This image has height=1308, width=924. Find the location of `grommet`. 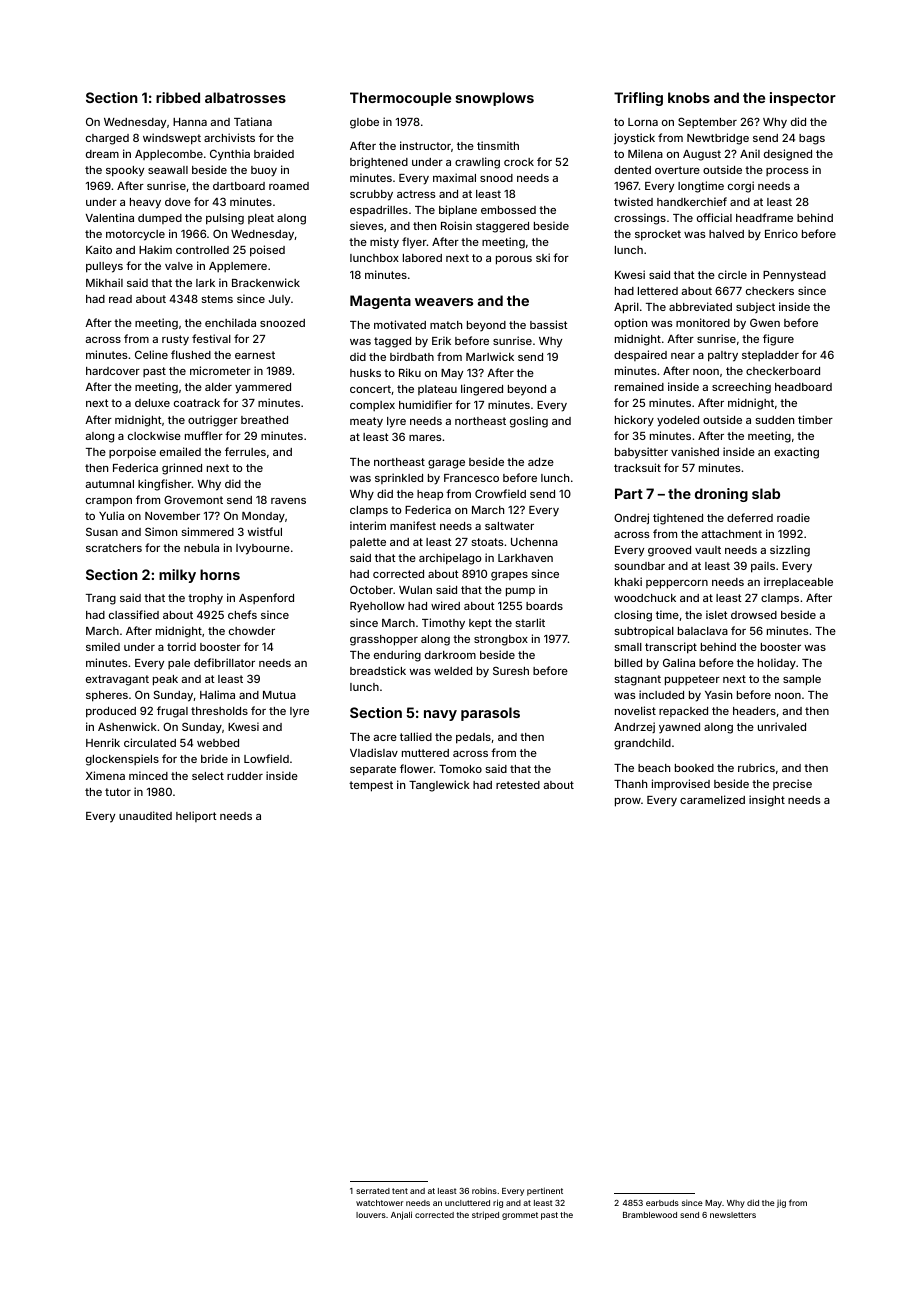

grommet is located at coordinates (520, 1216).
